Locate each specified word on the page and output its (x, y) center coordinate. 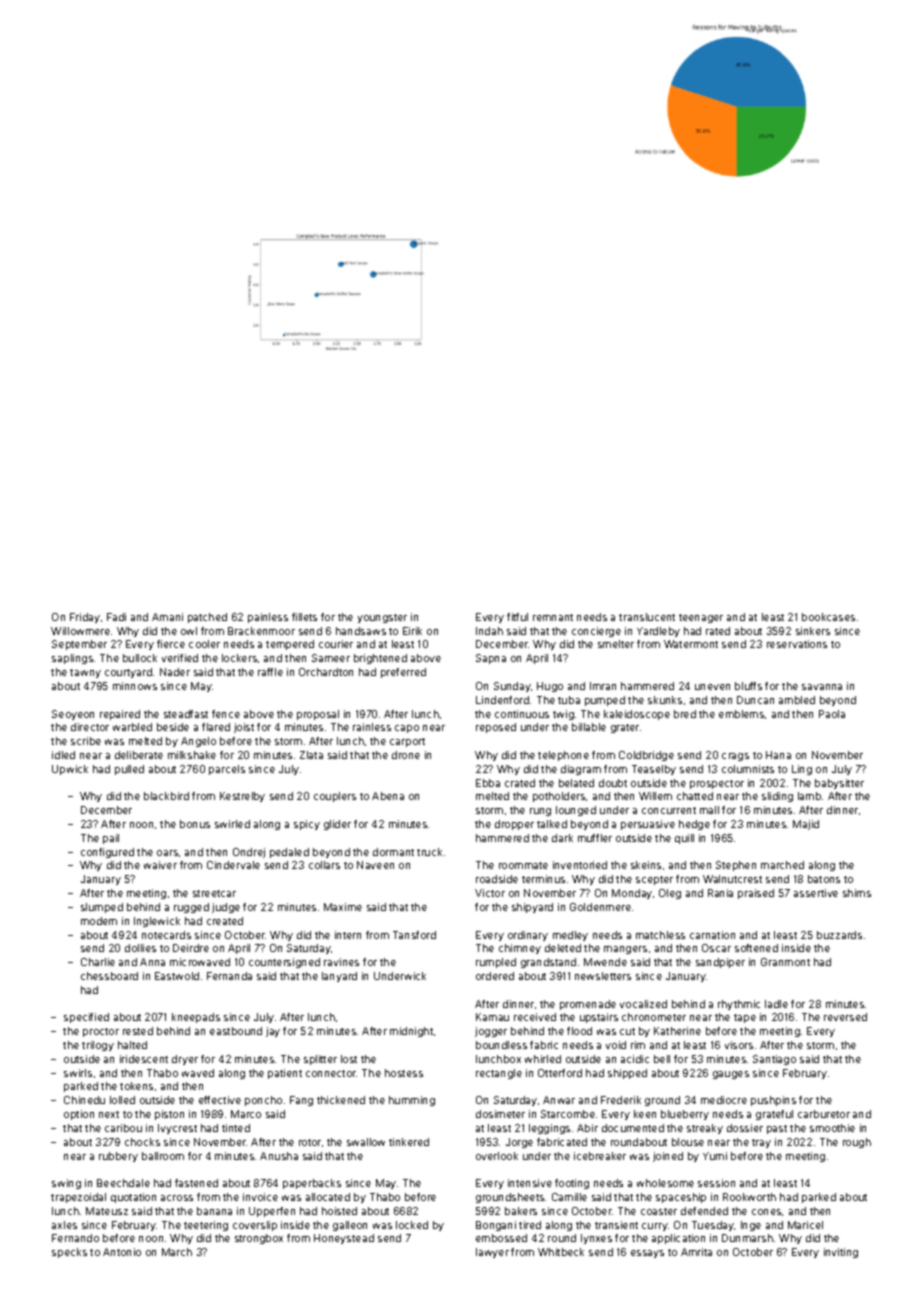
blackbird (166, 796)
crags (735, 757)
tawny (85, 673)
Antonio (122, 1252)
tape (745, 1018)
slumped (102, 908)
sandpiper (720, 963)
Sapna (491, 659)
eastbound (236, 1031)
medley (570, 936)
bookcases (828, 617)
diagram (581, 770)
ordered (495, 976)
